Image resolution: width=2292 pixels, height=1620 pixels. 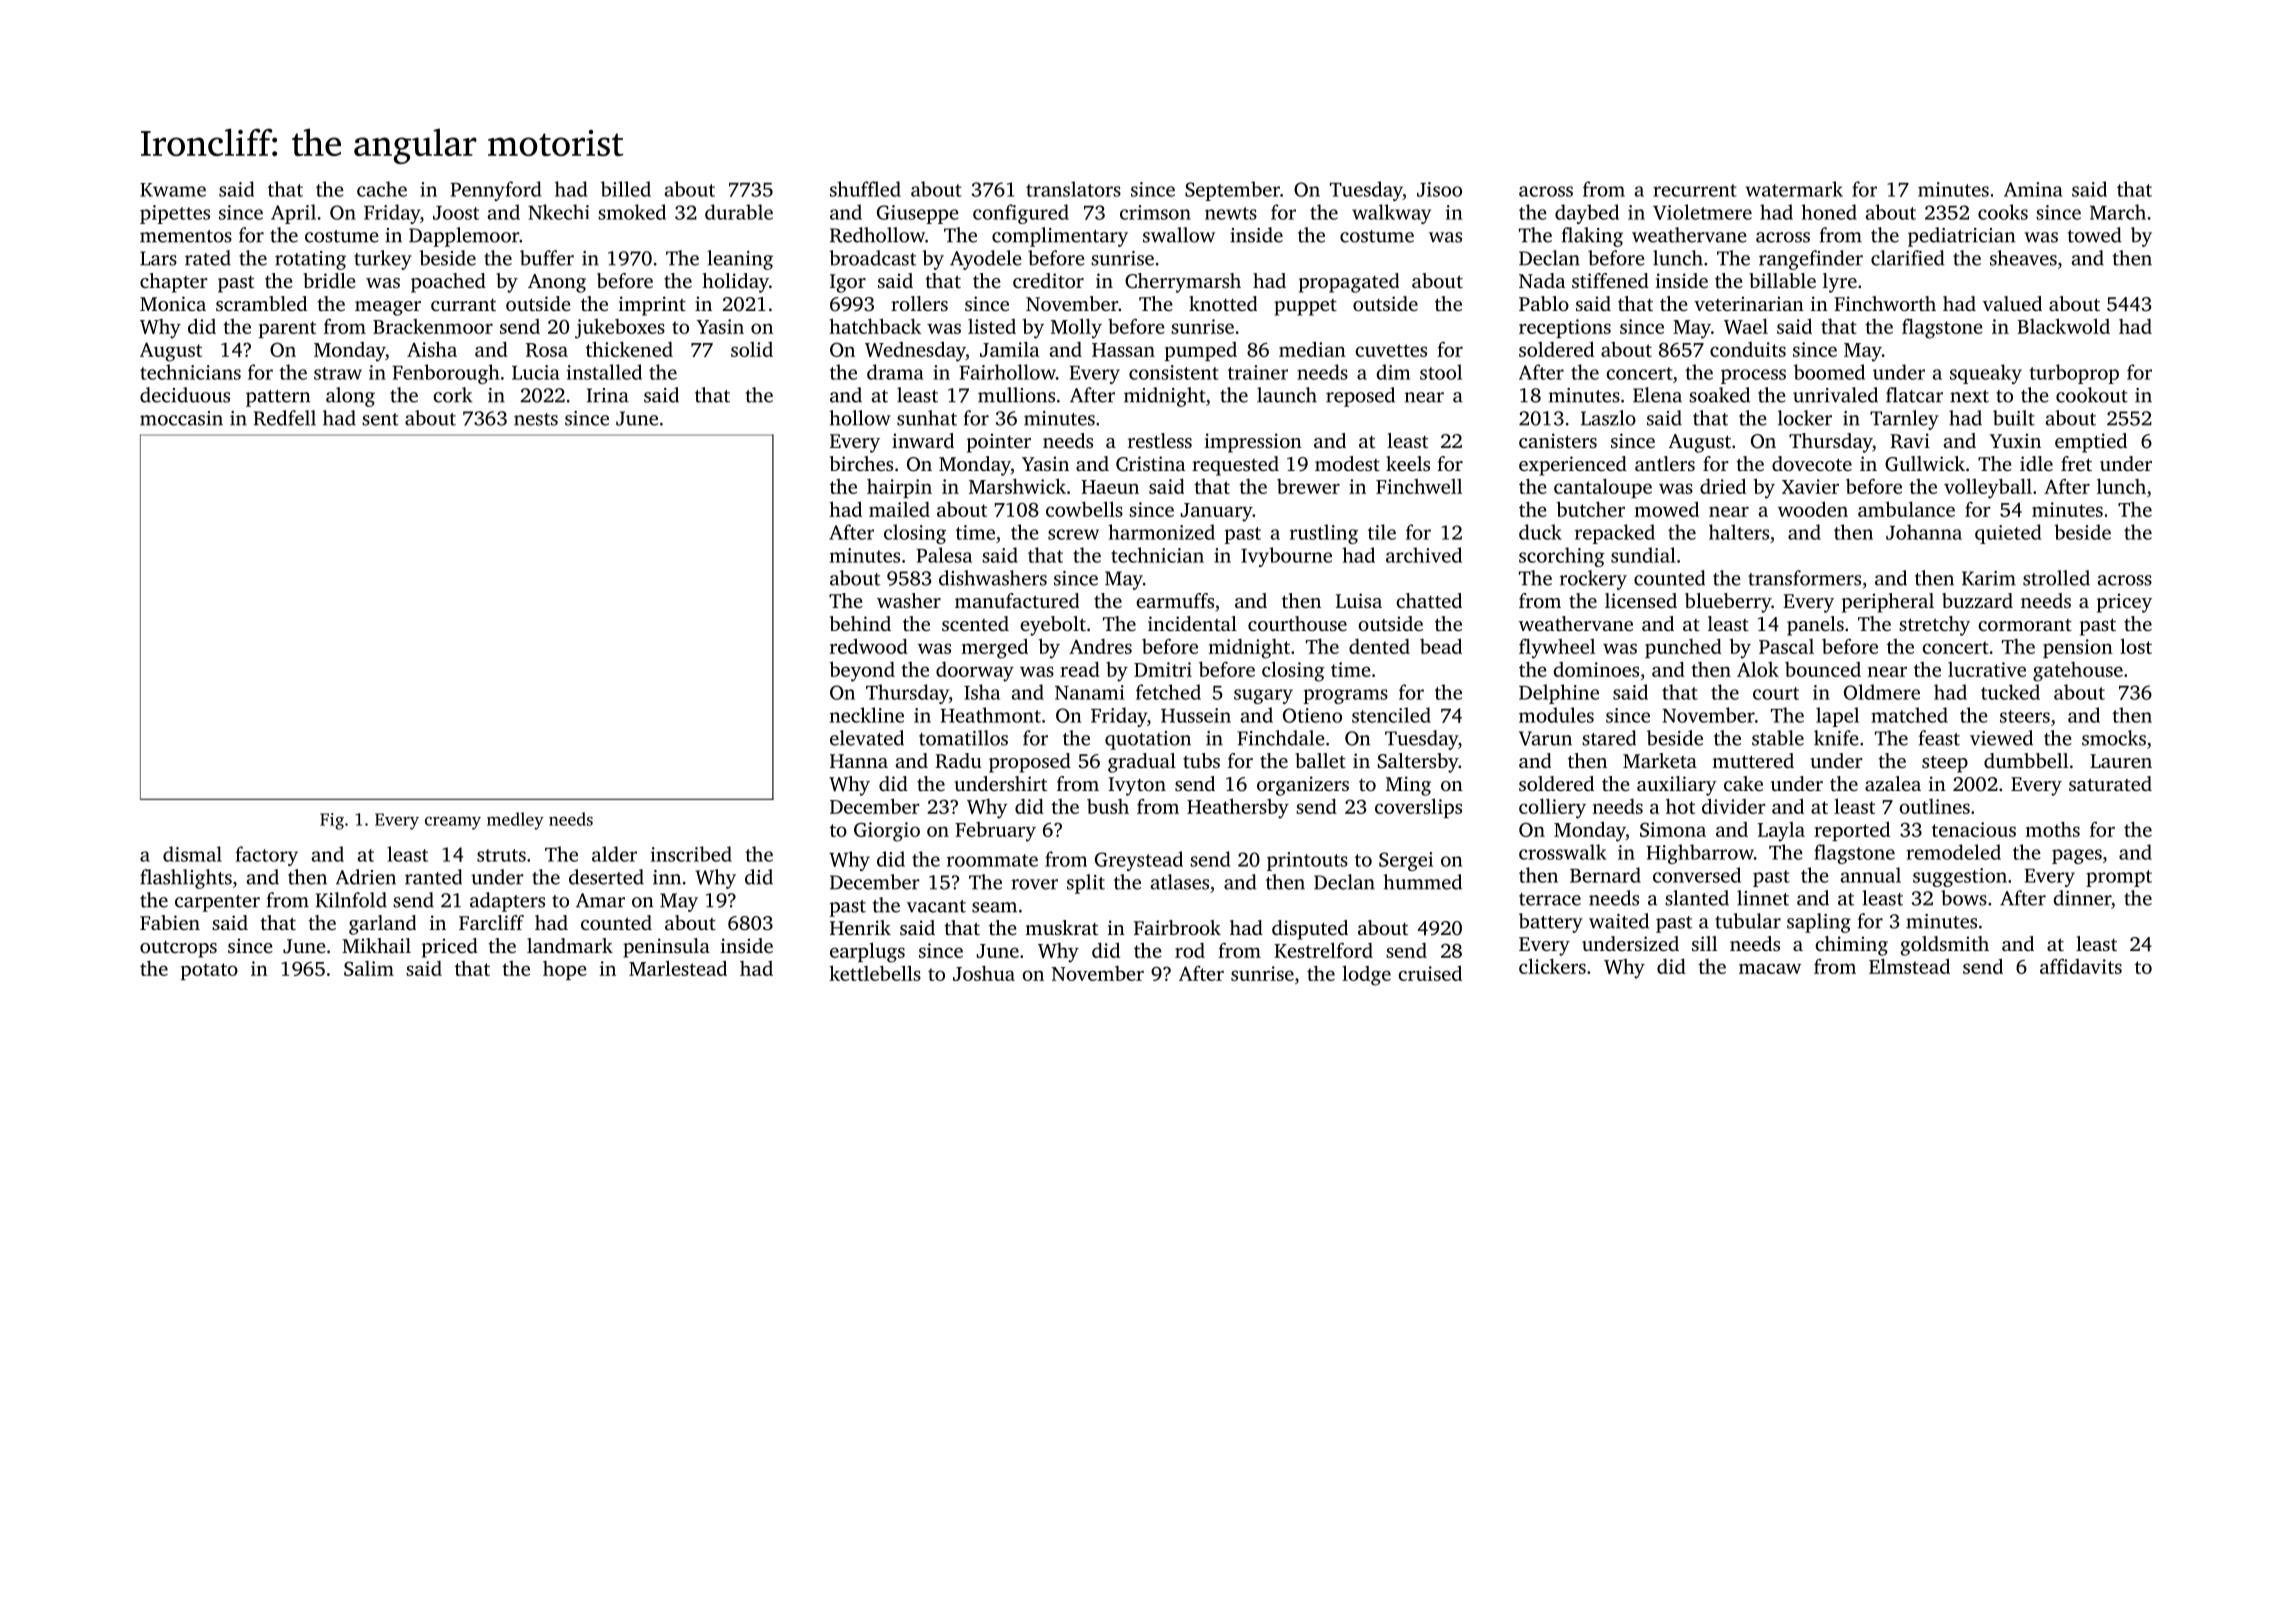 What do you see at coordinates (173, 190) in the page?
I see `Kwame` at bounding box center [173, 190].
